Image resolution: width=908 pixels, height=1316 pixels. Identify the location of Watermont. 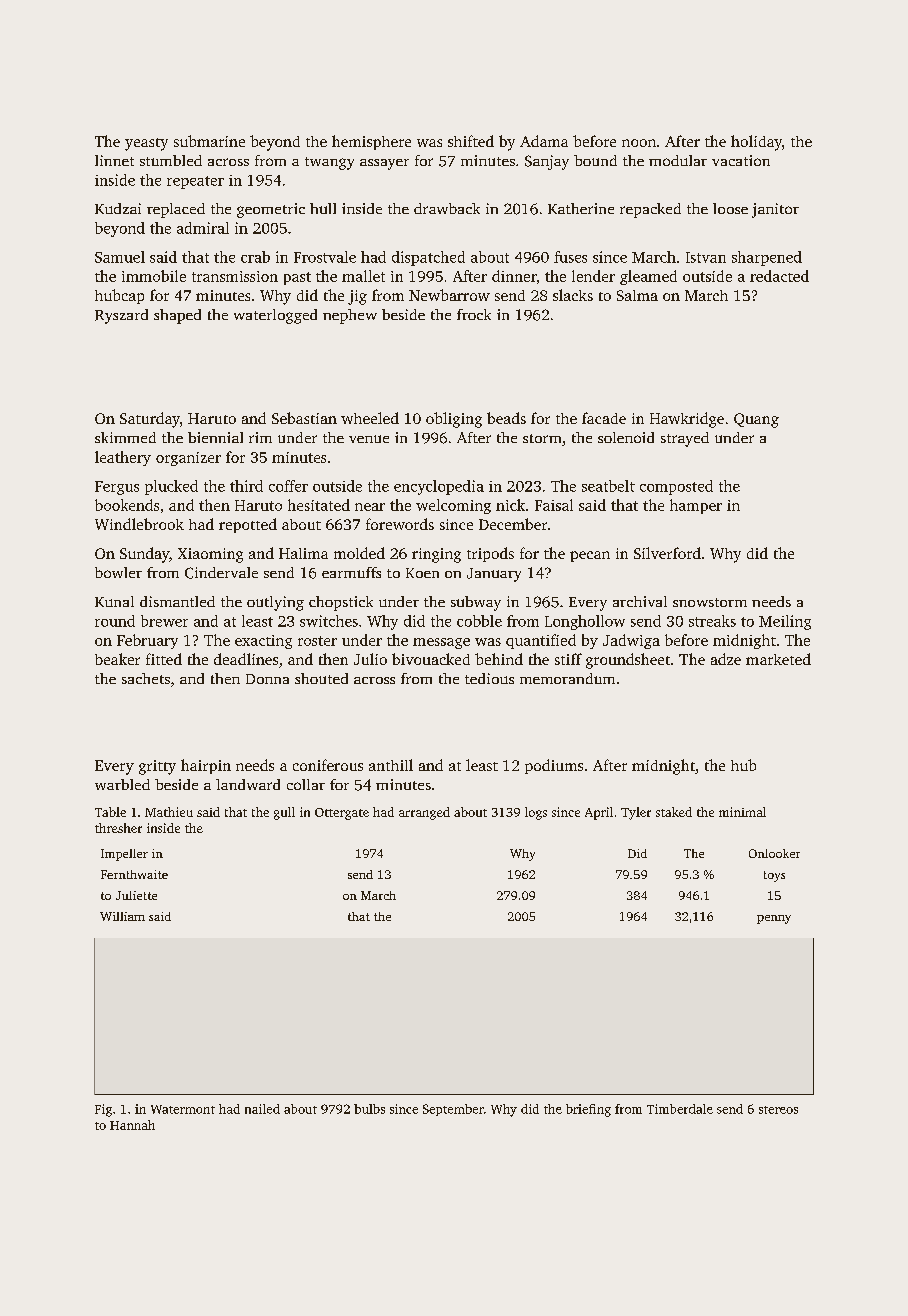
(183, 1109).
